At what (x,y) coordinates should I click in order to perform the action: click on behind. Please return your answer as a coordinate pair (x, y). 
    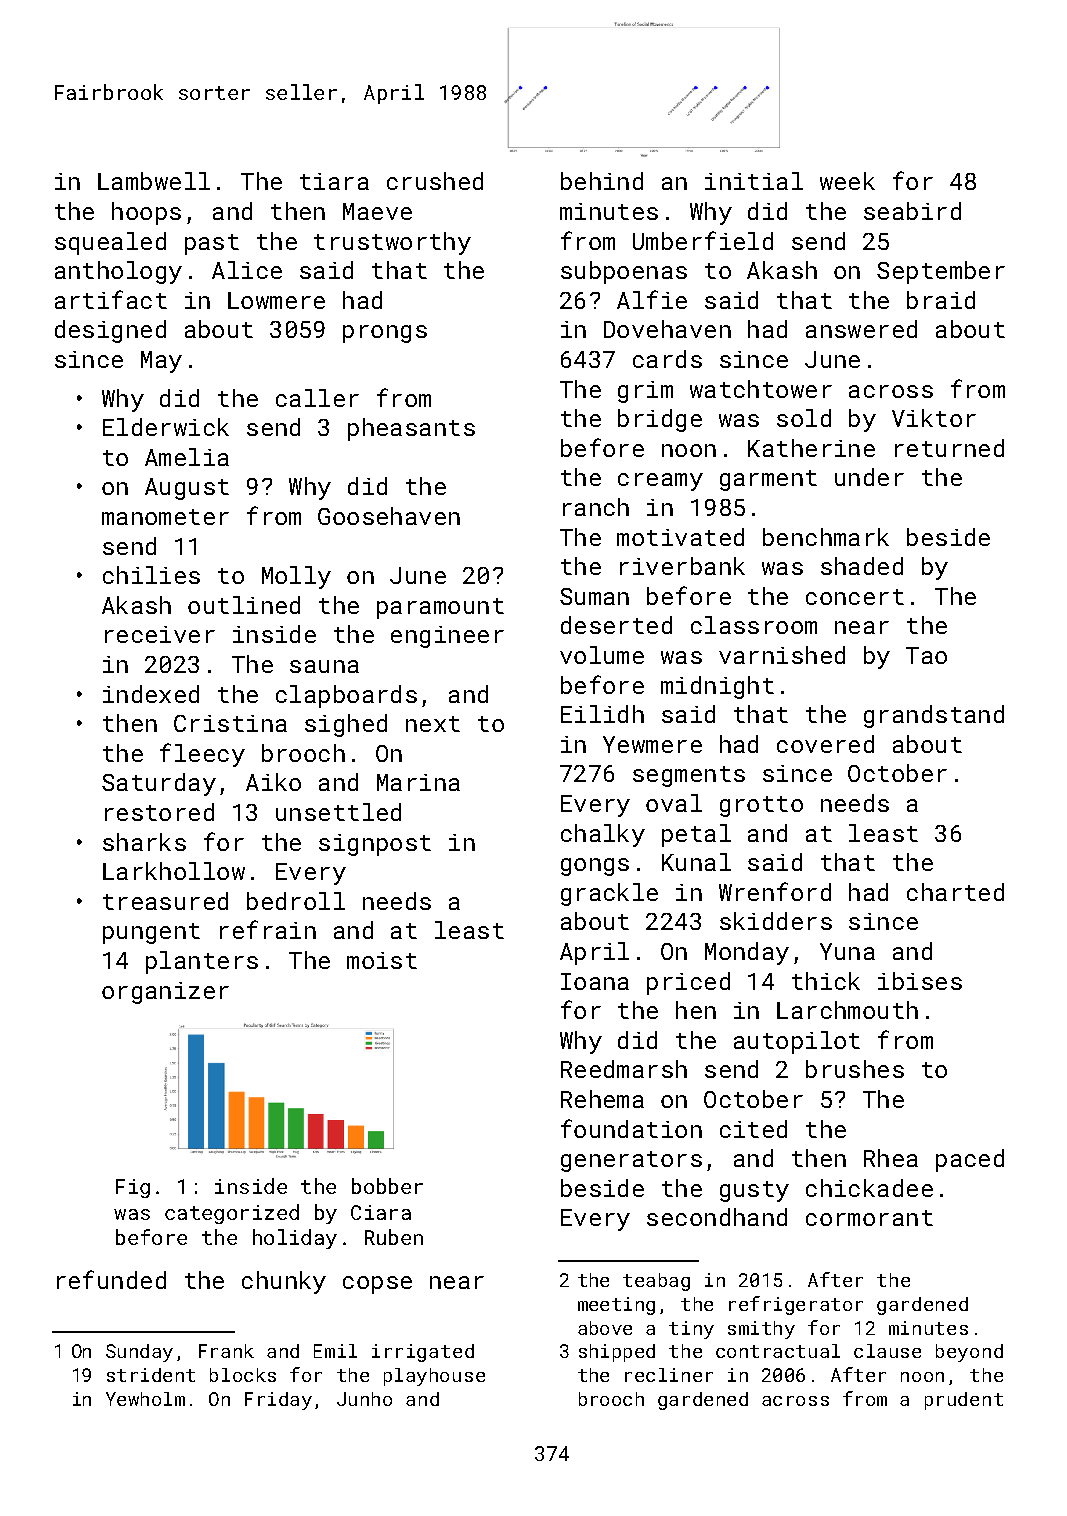
    Looking at the image, I should click on (602, 181).
